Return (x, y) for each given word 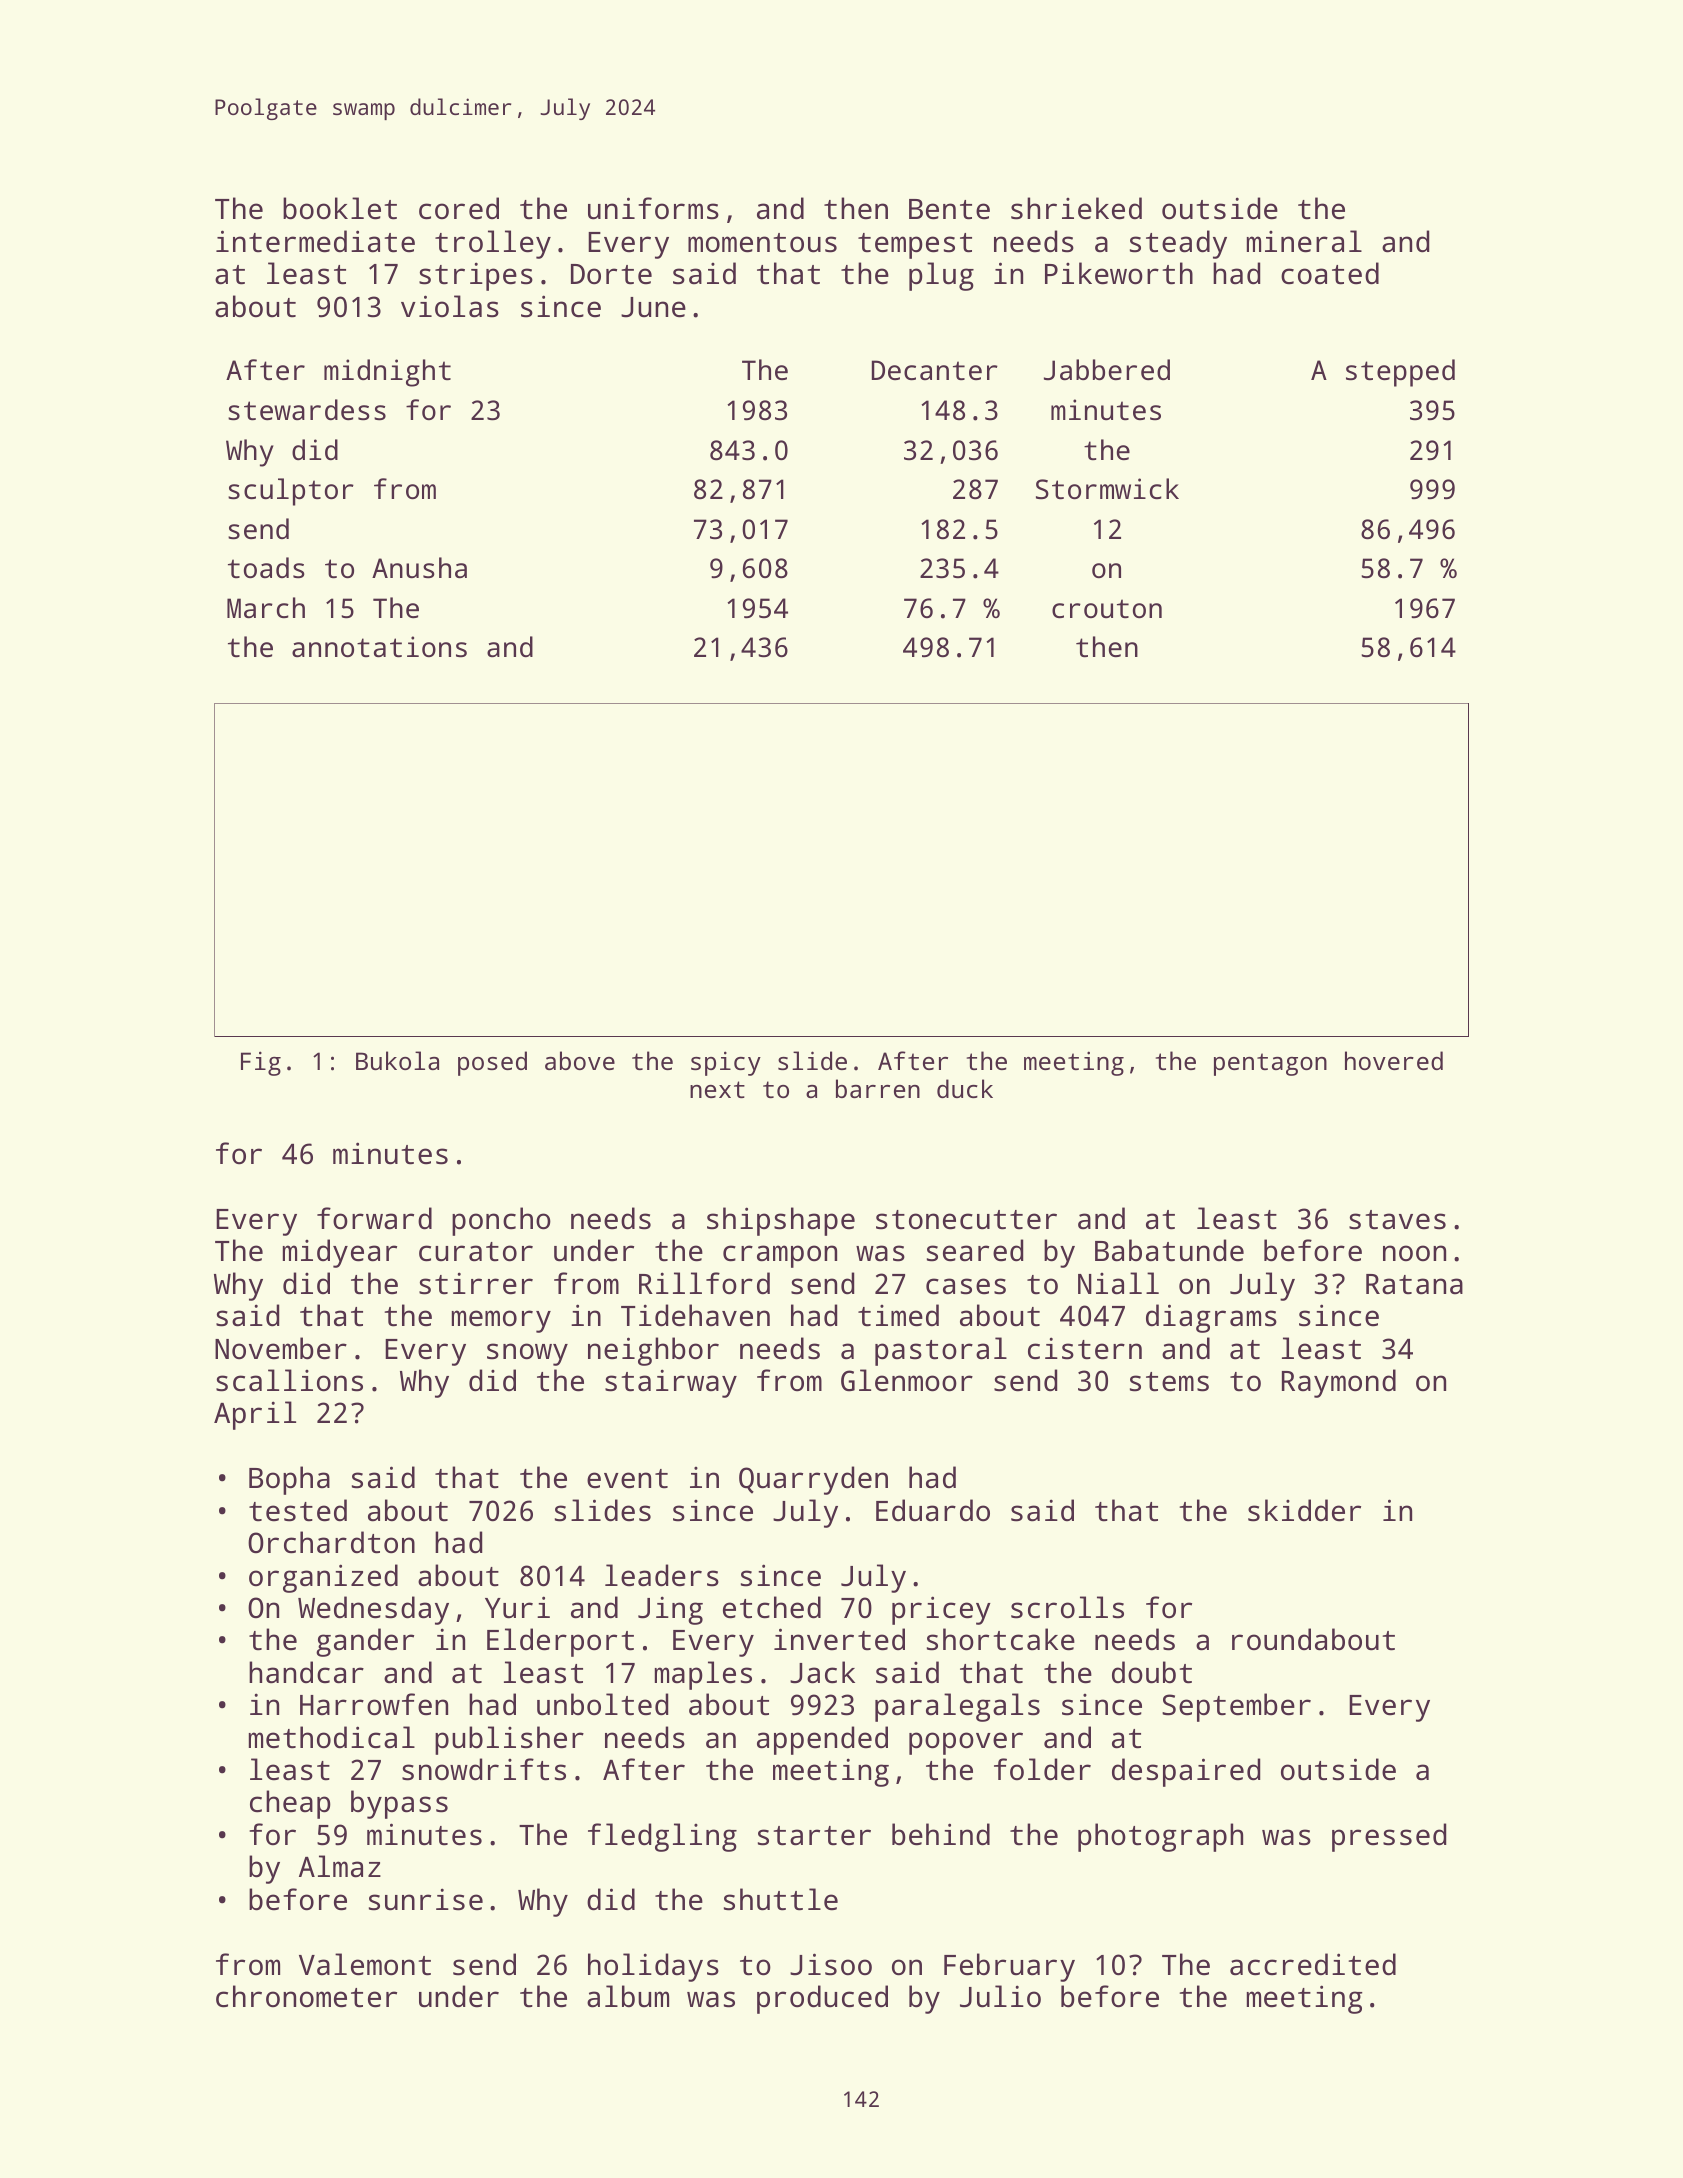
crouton (1107, 608)
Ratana (1414, 1284)
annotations (379, 647)
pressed (1389, 1837)
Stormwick (1107, 489)
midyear (340, 1253)
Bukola (397, 1060)
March (266, 608)
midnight (387, 373)
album (628, 1996)
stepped (1400, 373)
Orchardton (331, 1542)
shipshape (781, 1221)
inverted (839, 1639)
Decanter (935, 370)
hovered (1394, 1060)
